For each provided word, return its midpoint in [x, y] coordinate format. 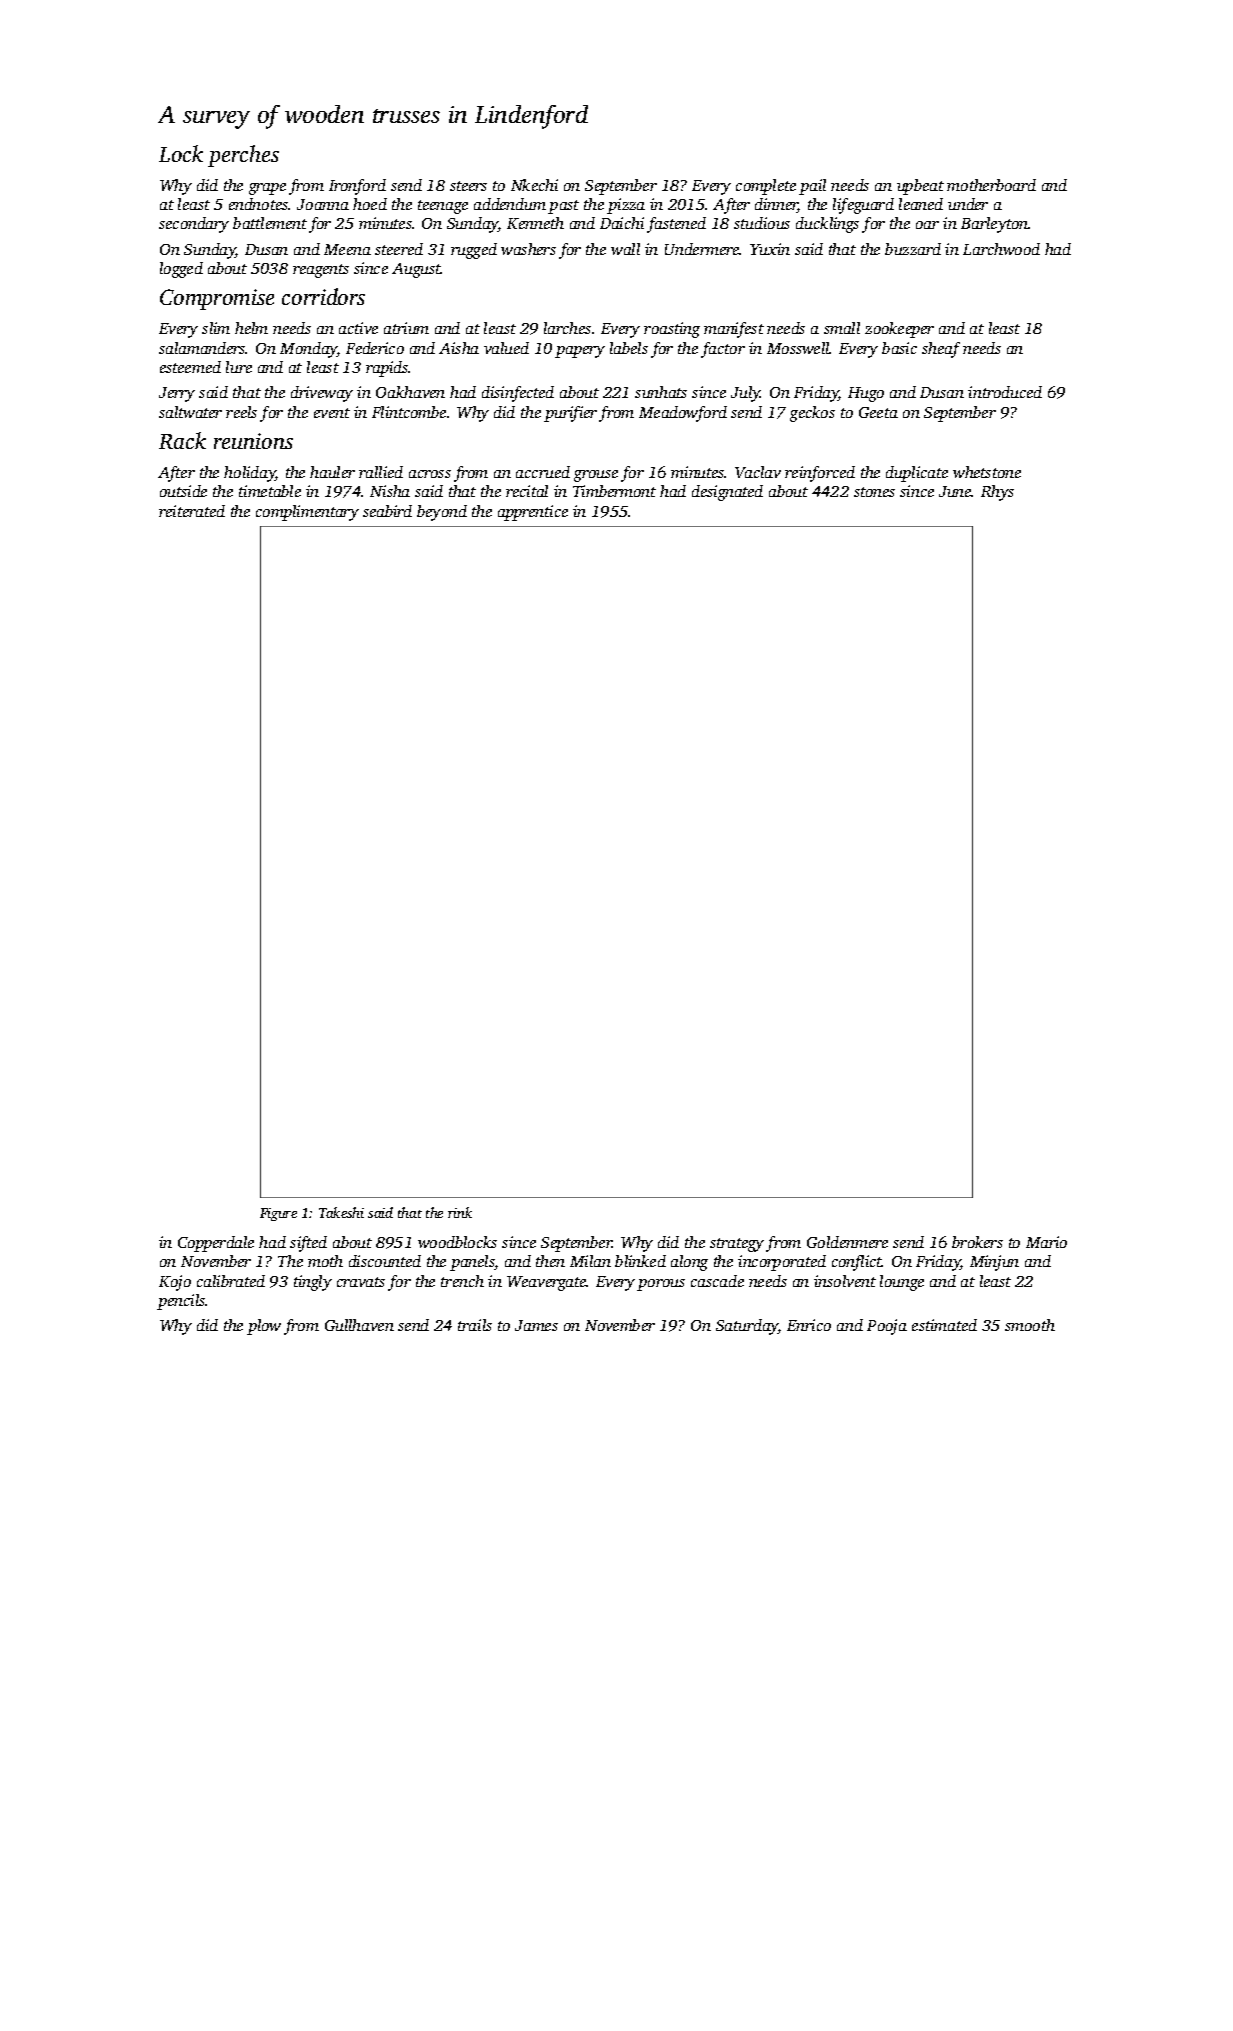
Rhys [997, 493]
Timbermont [614, 491]
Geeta [878, 412]
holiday [250, 474]
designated [727, 493]
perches [243, 156]
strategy [737, 1245]
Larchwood [1001, 249]
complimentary [307, 513]
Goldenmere [847, 1242]
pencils [181, 1302]
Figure [278, 1214]
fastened [676, 225]
